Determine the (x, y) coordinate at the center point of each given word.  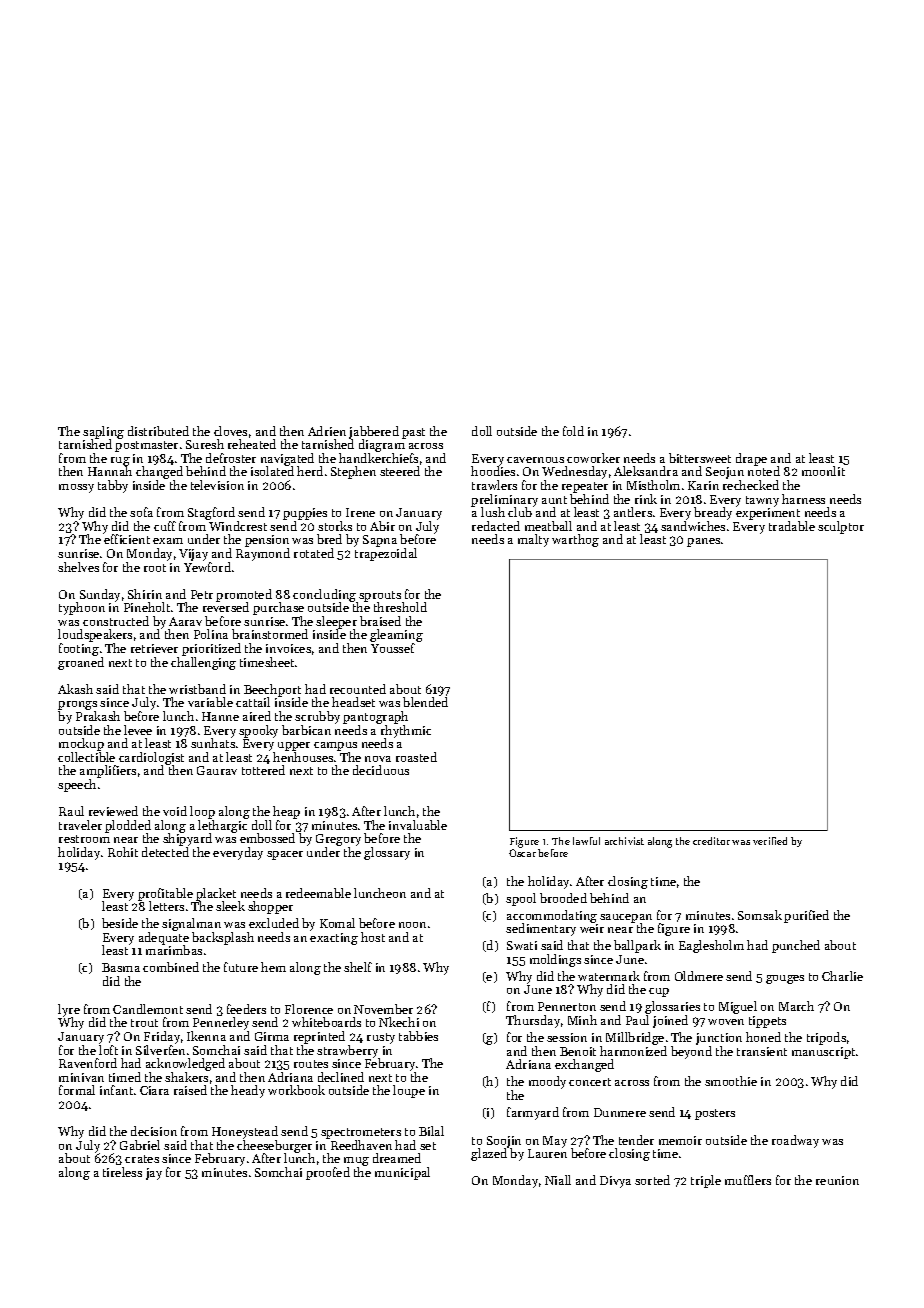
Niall (558, 1180)
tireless (122, 1172)
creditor (711, 841)
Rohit (123, 852)
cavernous (535, 460)
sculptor (841, 527)
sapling (103, 433)
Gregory (338, 840)
